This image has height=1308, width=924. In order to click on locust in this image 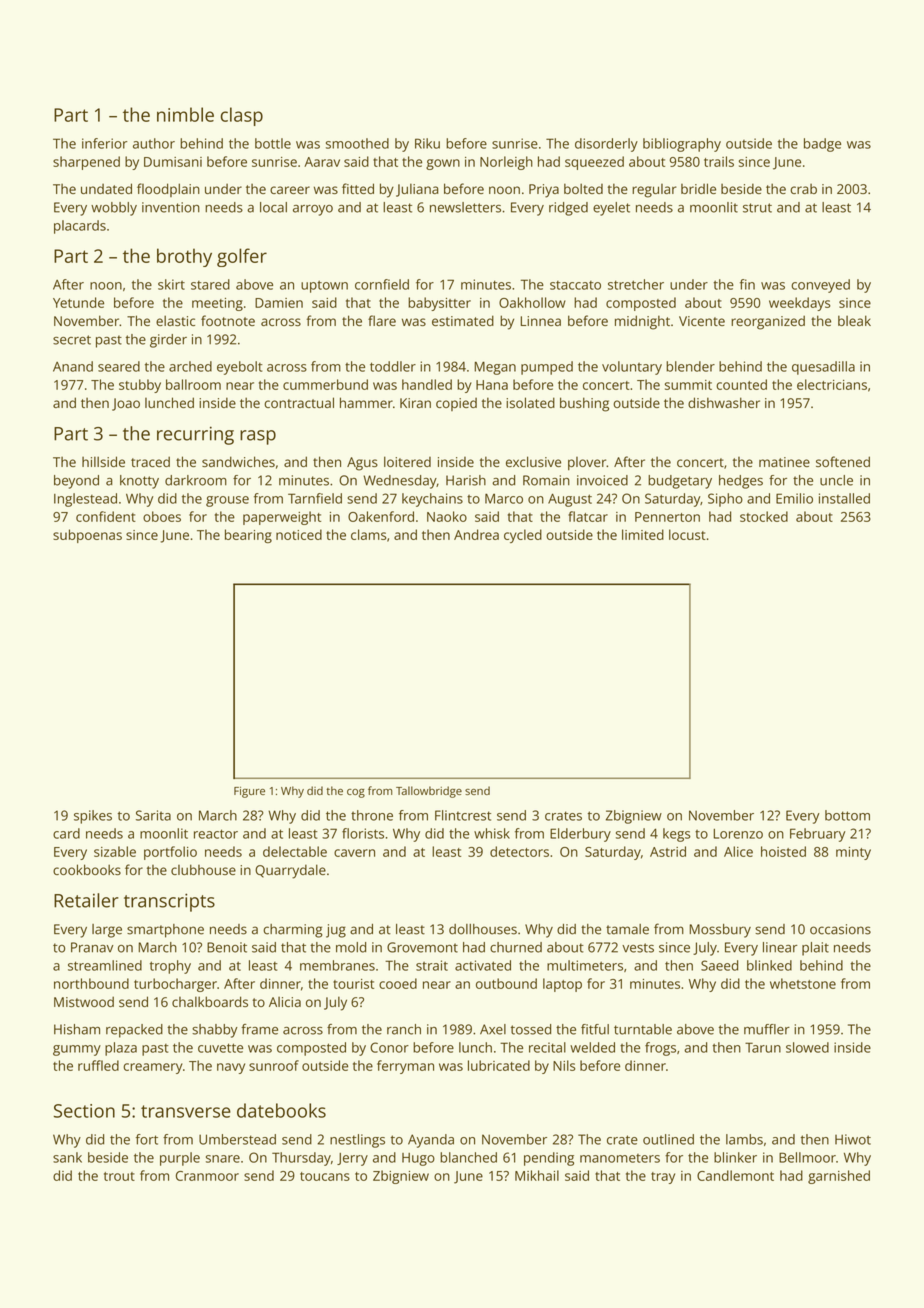, I will do `click(687, 534)`.
